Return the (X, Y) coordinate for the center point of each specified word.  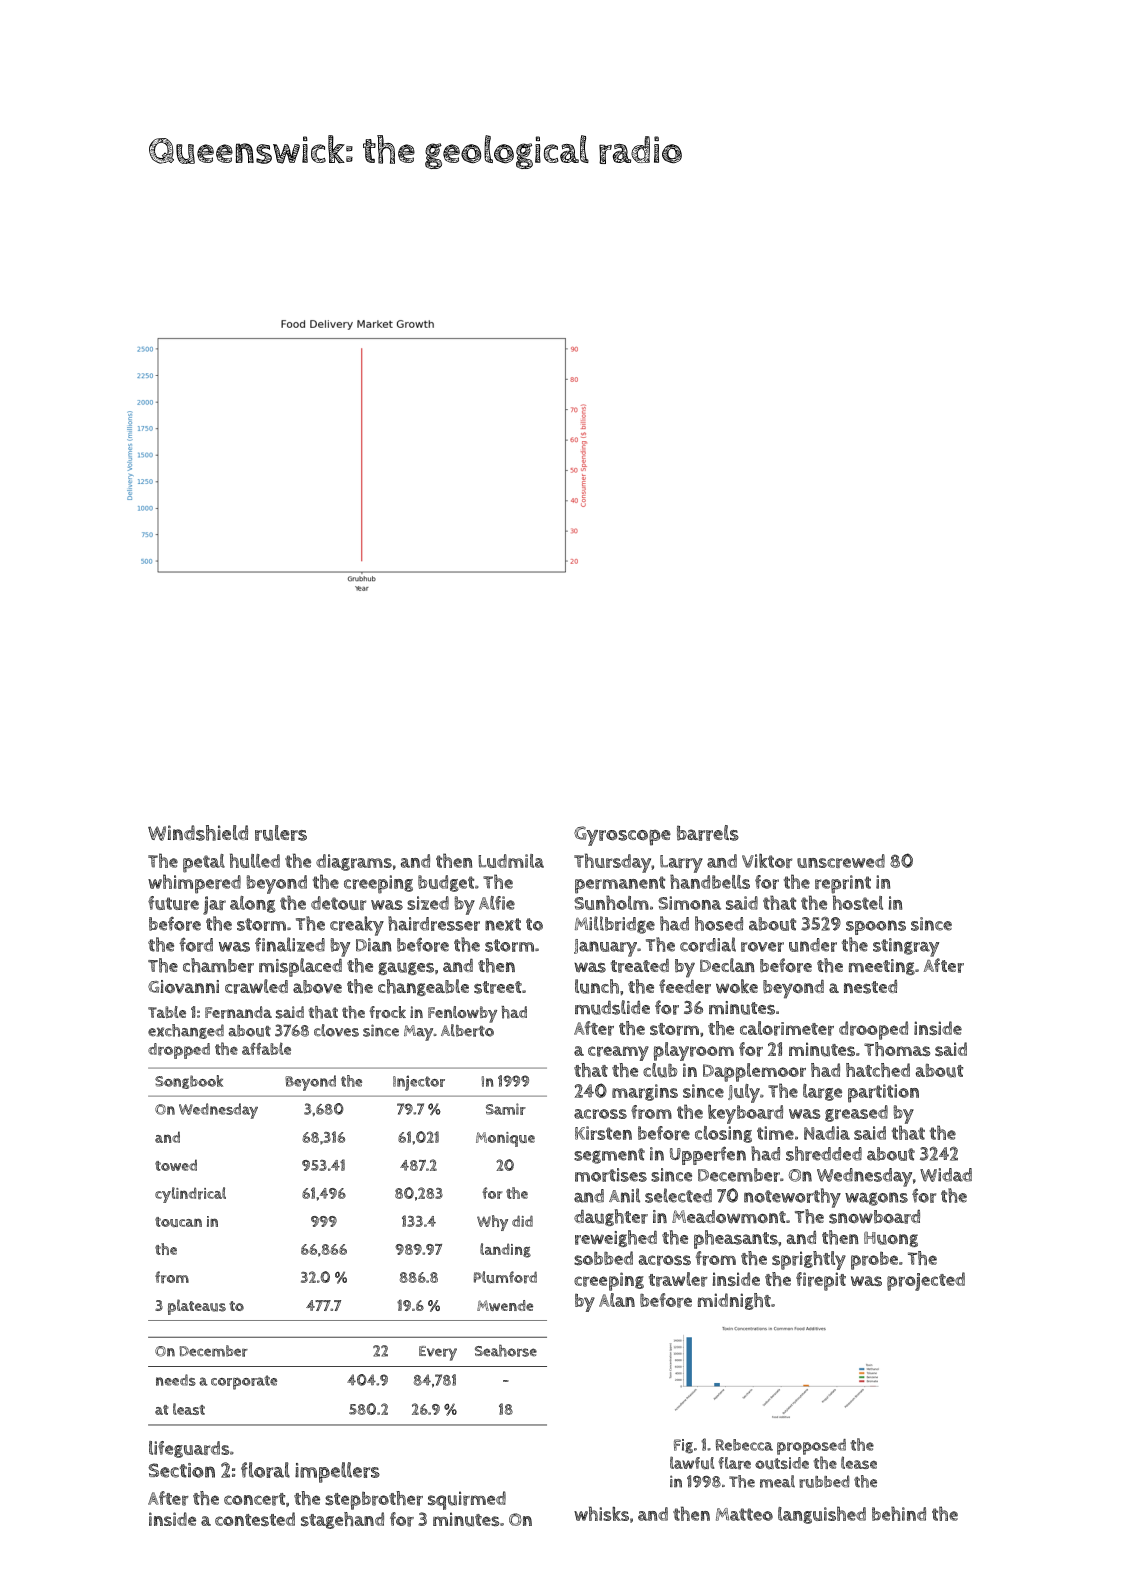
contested (255, 1519)
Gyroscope (622, 836)
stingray (906, 947)
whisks (601, 1513)
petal (204, 863)
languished (822, 1515)
